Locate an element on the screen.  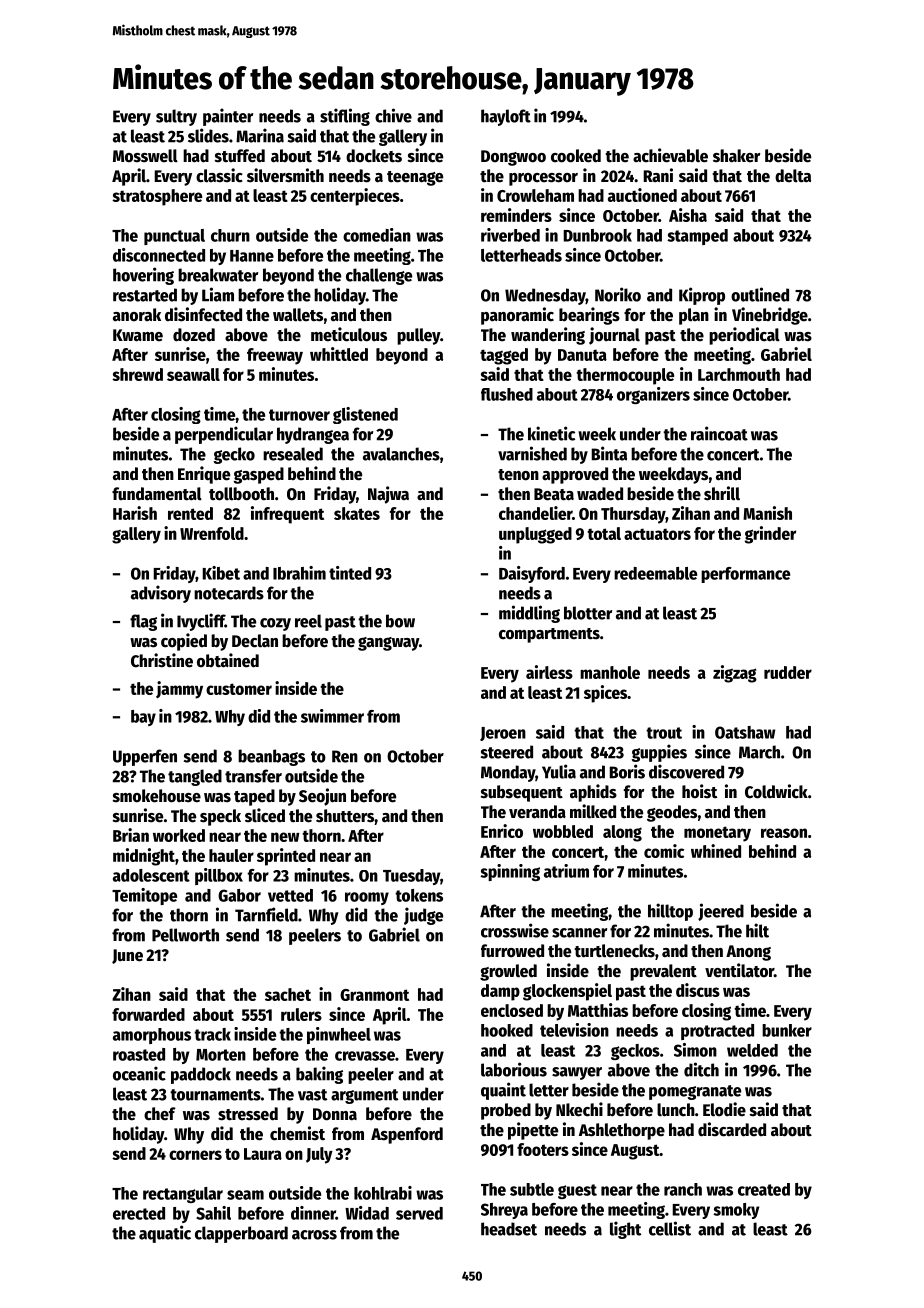
growled is located at coordinates (508, 972).
